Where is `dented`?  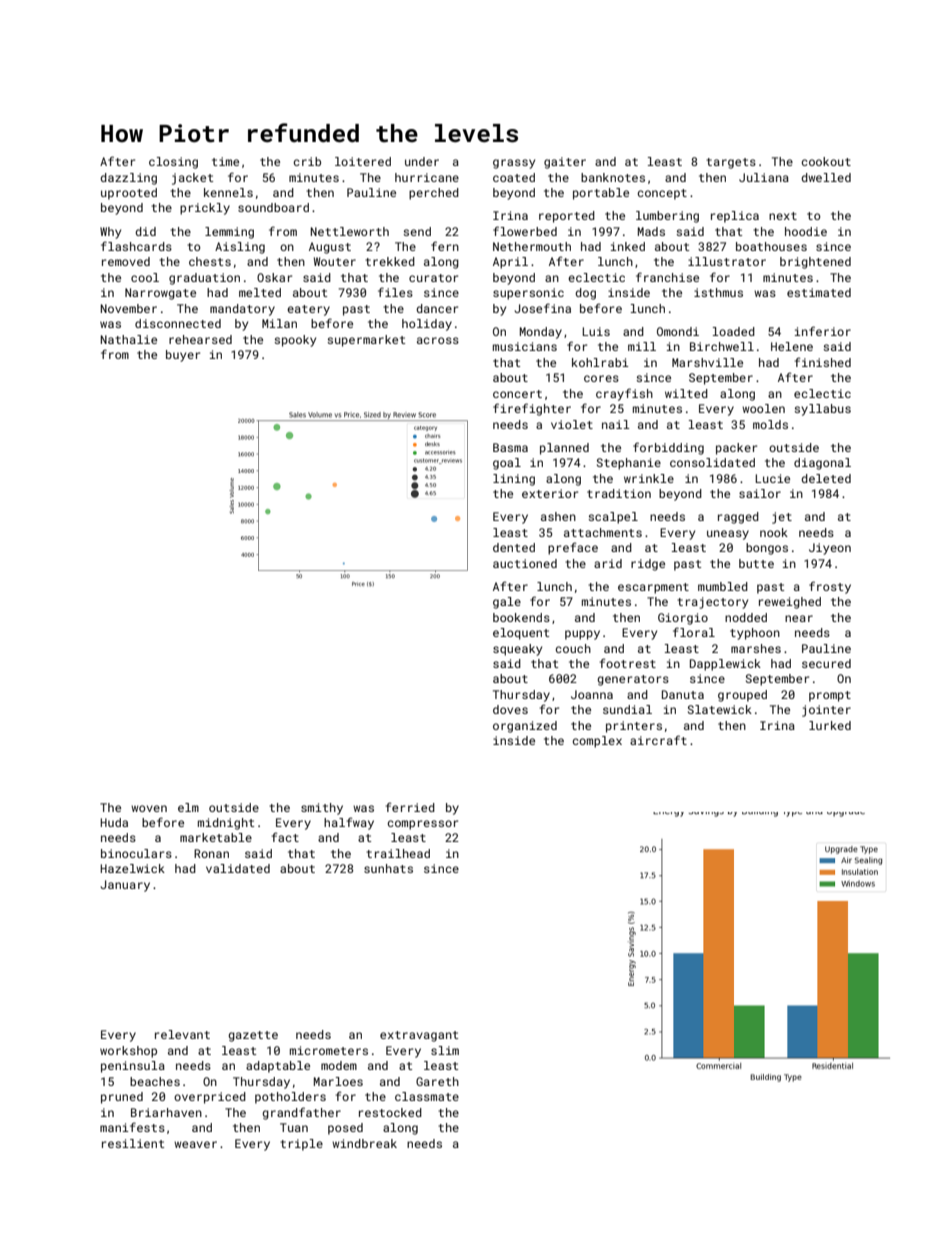 dented is located at coordinates (514, 547).
